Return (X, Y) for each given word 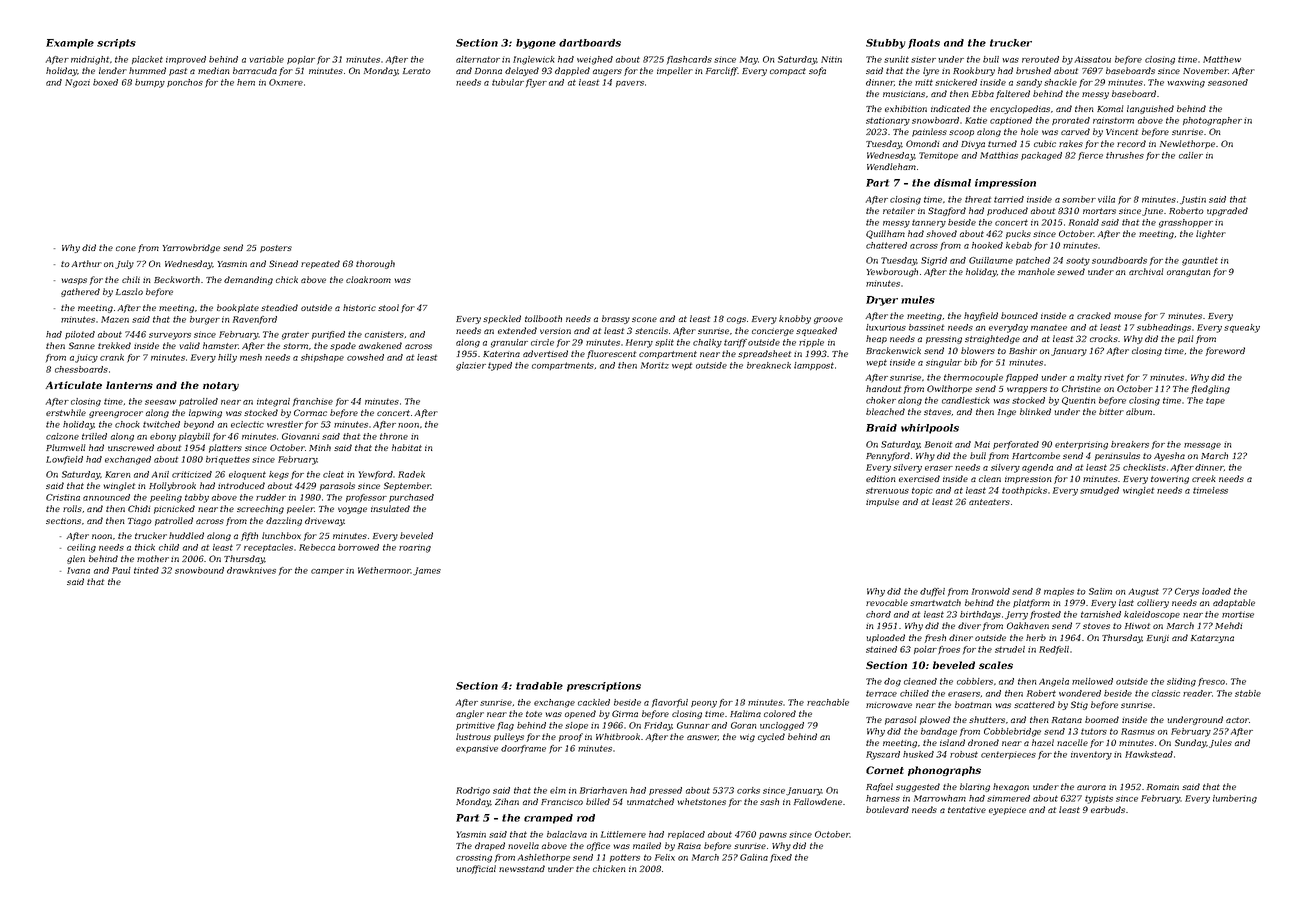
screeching (260, 509)
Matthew (1222, 59)
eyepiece (1007, 811)
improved (186, 60)
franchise (313, 402)
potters (625, 858)
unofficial (476, 869)
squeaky (1242, 328)
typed (500, 366)
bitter (1111, 411)
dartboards (590, 43)
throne (394, 436)
